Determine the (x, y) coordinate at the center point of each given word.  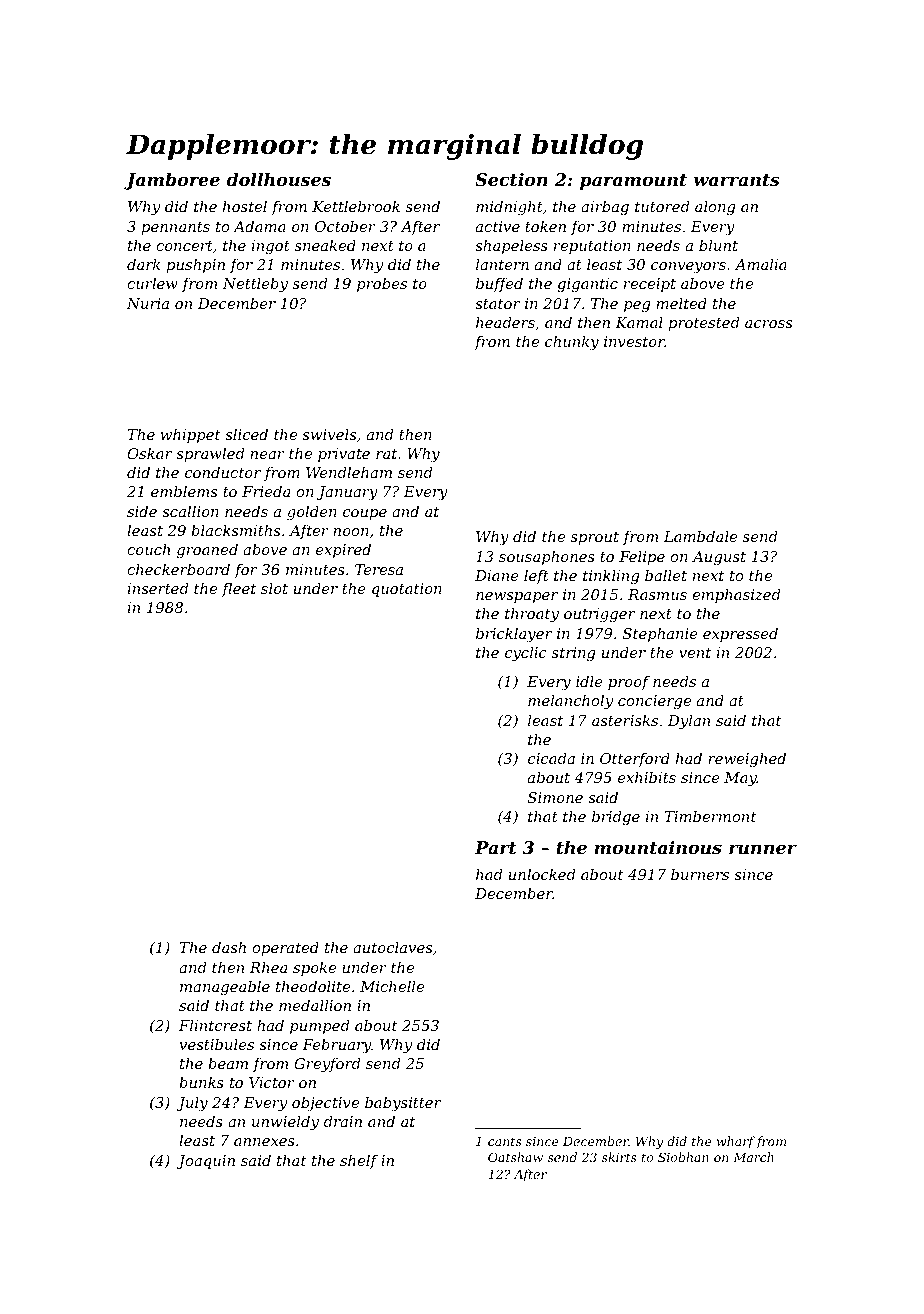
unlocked (542, 874)
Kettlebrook (356, 206)
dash (229, 947)
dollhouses (278, 179)
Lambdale (700, 536)
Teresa (379, 569)
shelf (359, 1161)
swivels (329, 434)
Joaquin (205, 1162)
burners (700, 874)
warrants (737, 180)
